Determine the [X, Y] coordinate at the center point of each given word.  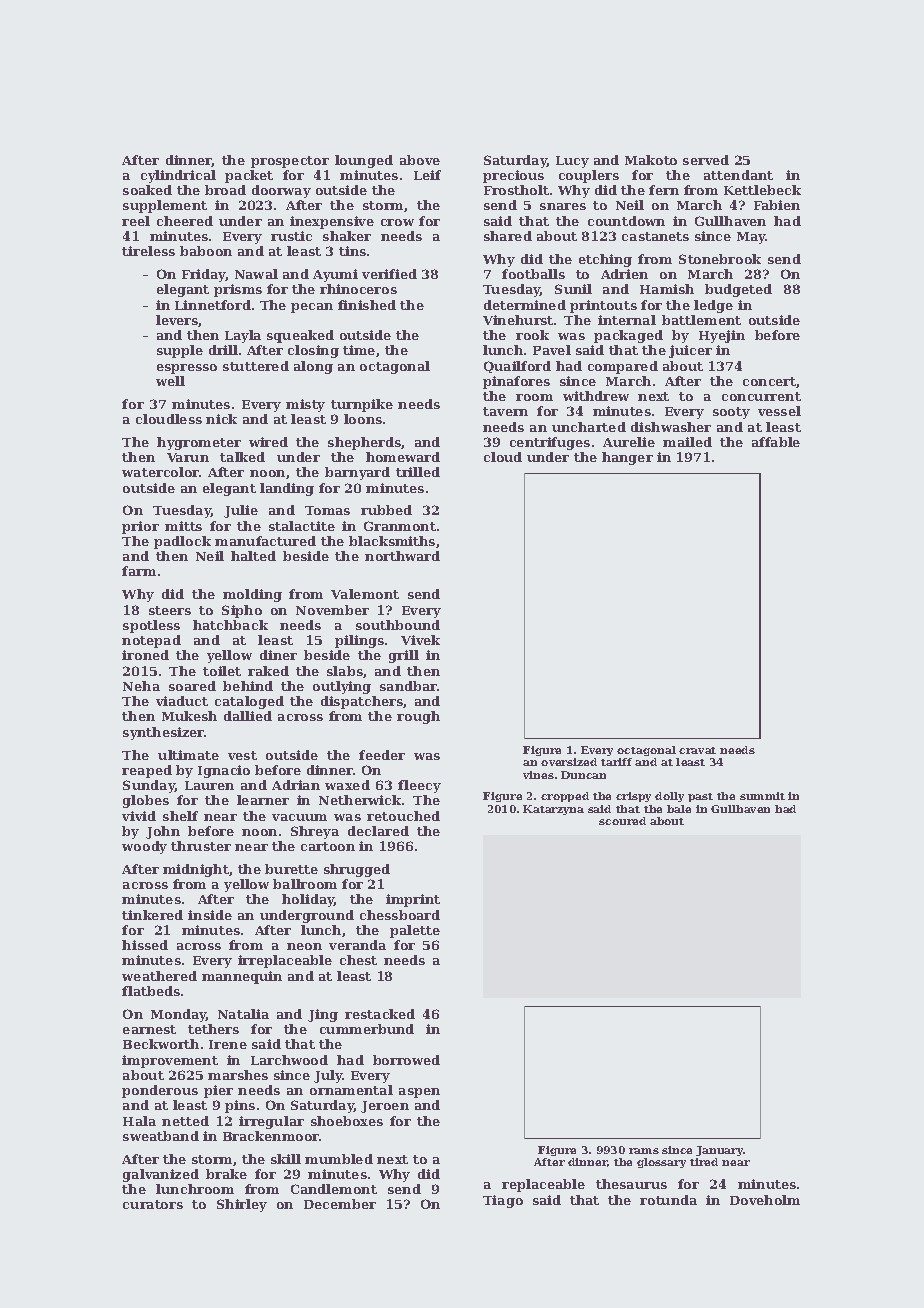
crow [397, 222]
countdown [626, 221]
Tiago [503, 1201]
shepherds [365, 443]
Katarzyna [553, 810]
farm [139, 571]
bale [679, 809]
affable [776, 442]
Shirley [242, 1205]
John [163, 832]
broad [225, 190]
